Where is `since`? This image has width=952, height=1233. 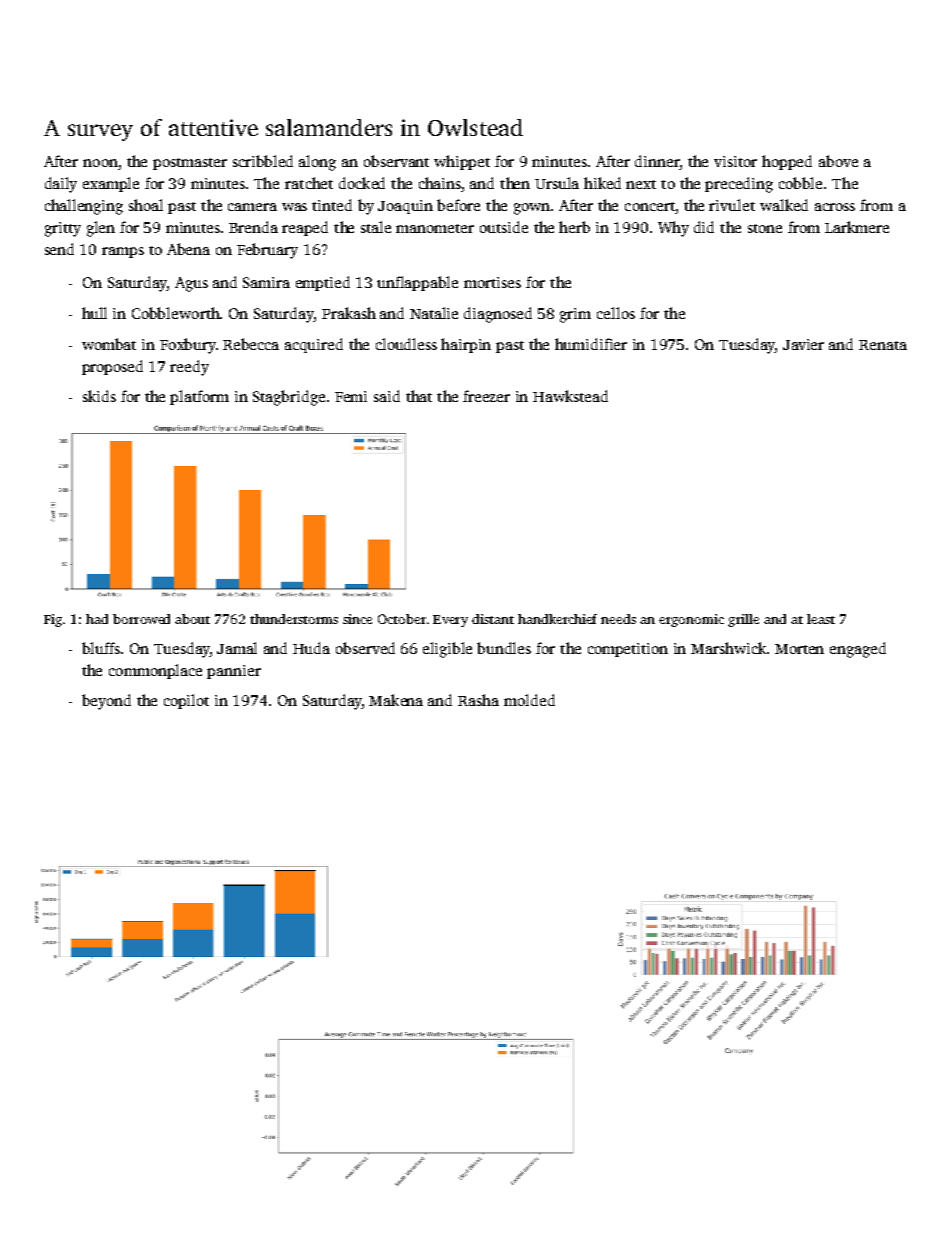 since is located at coordinates (357, 619).
